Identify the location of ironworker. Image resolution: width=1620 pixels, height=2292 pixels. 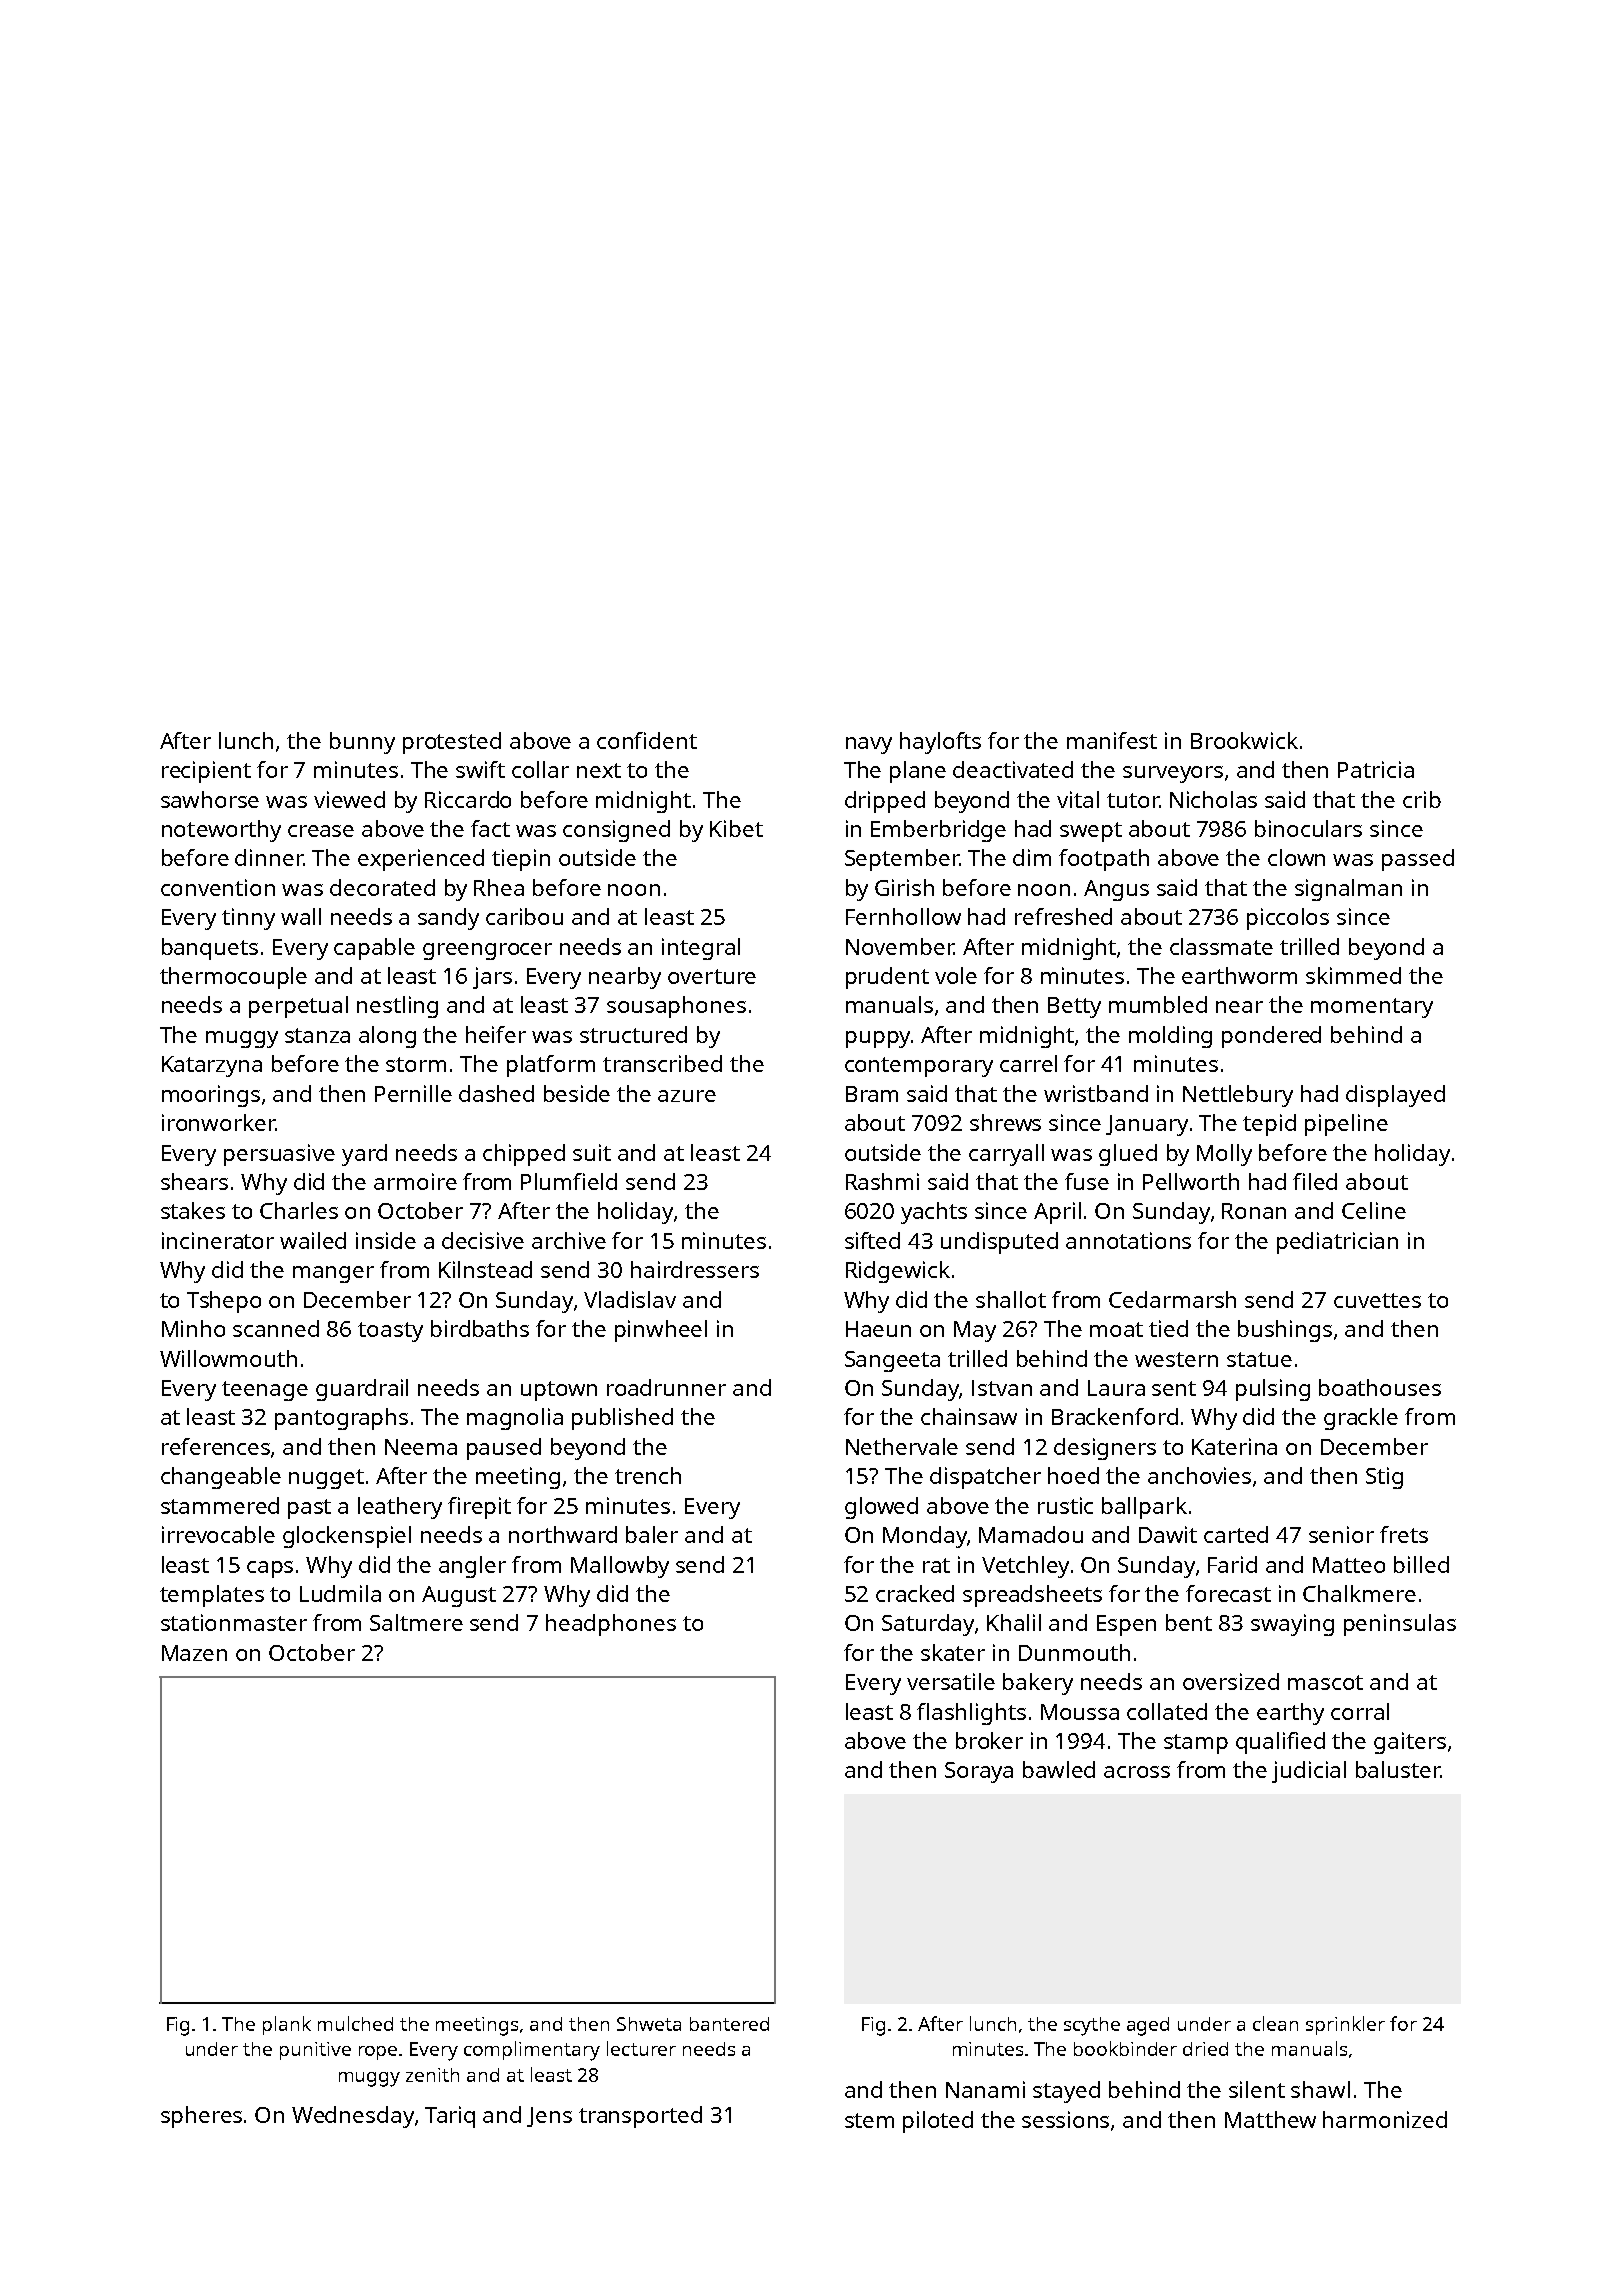
(218, 1122).
